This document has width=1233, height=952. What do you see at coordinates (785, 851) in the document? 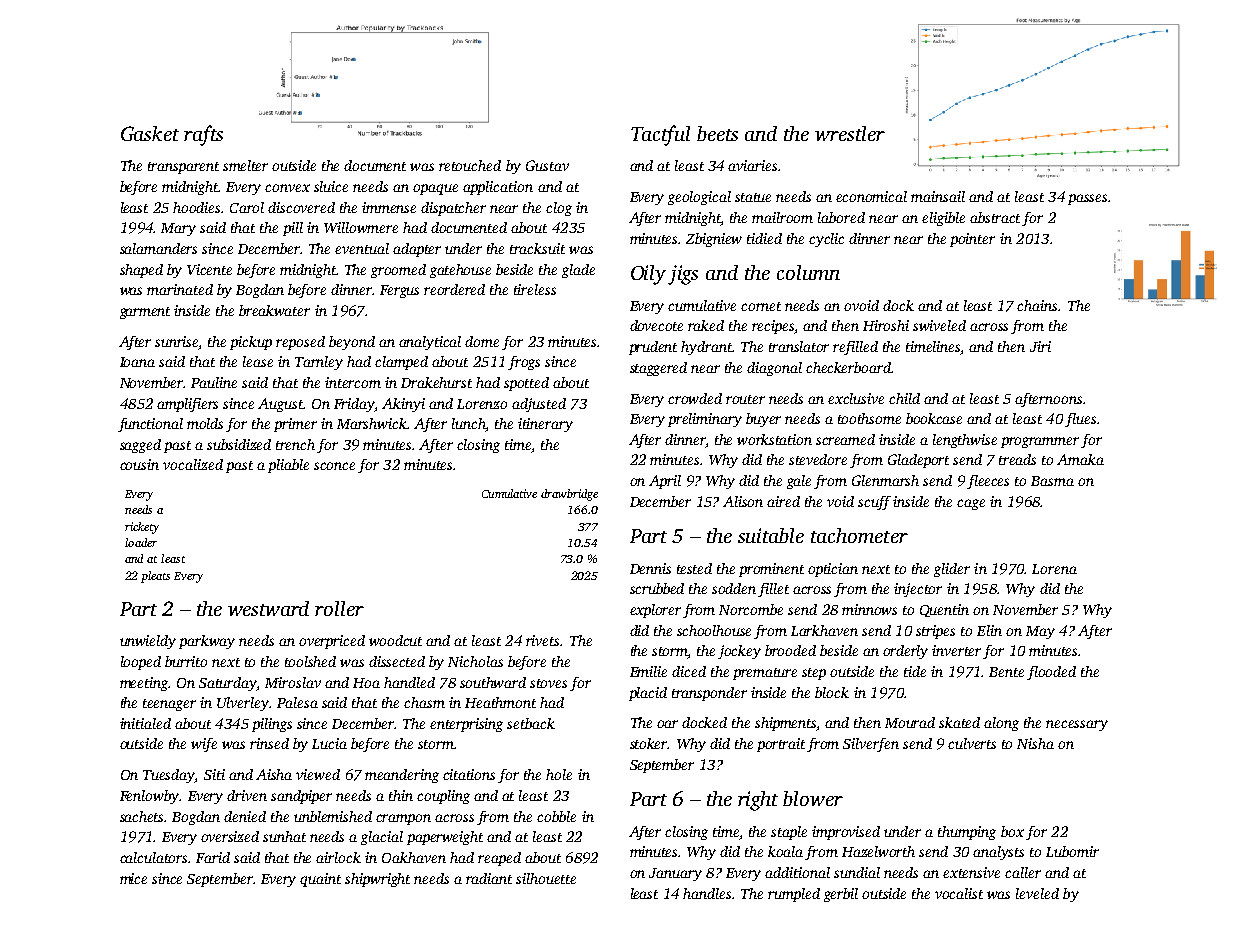
I see `koala` at bounding box center [785, 851].
